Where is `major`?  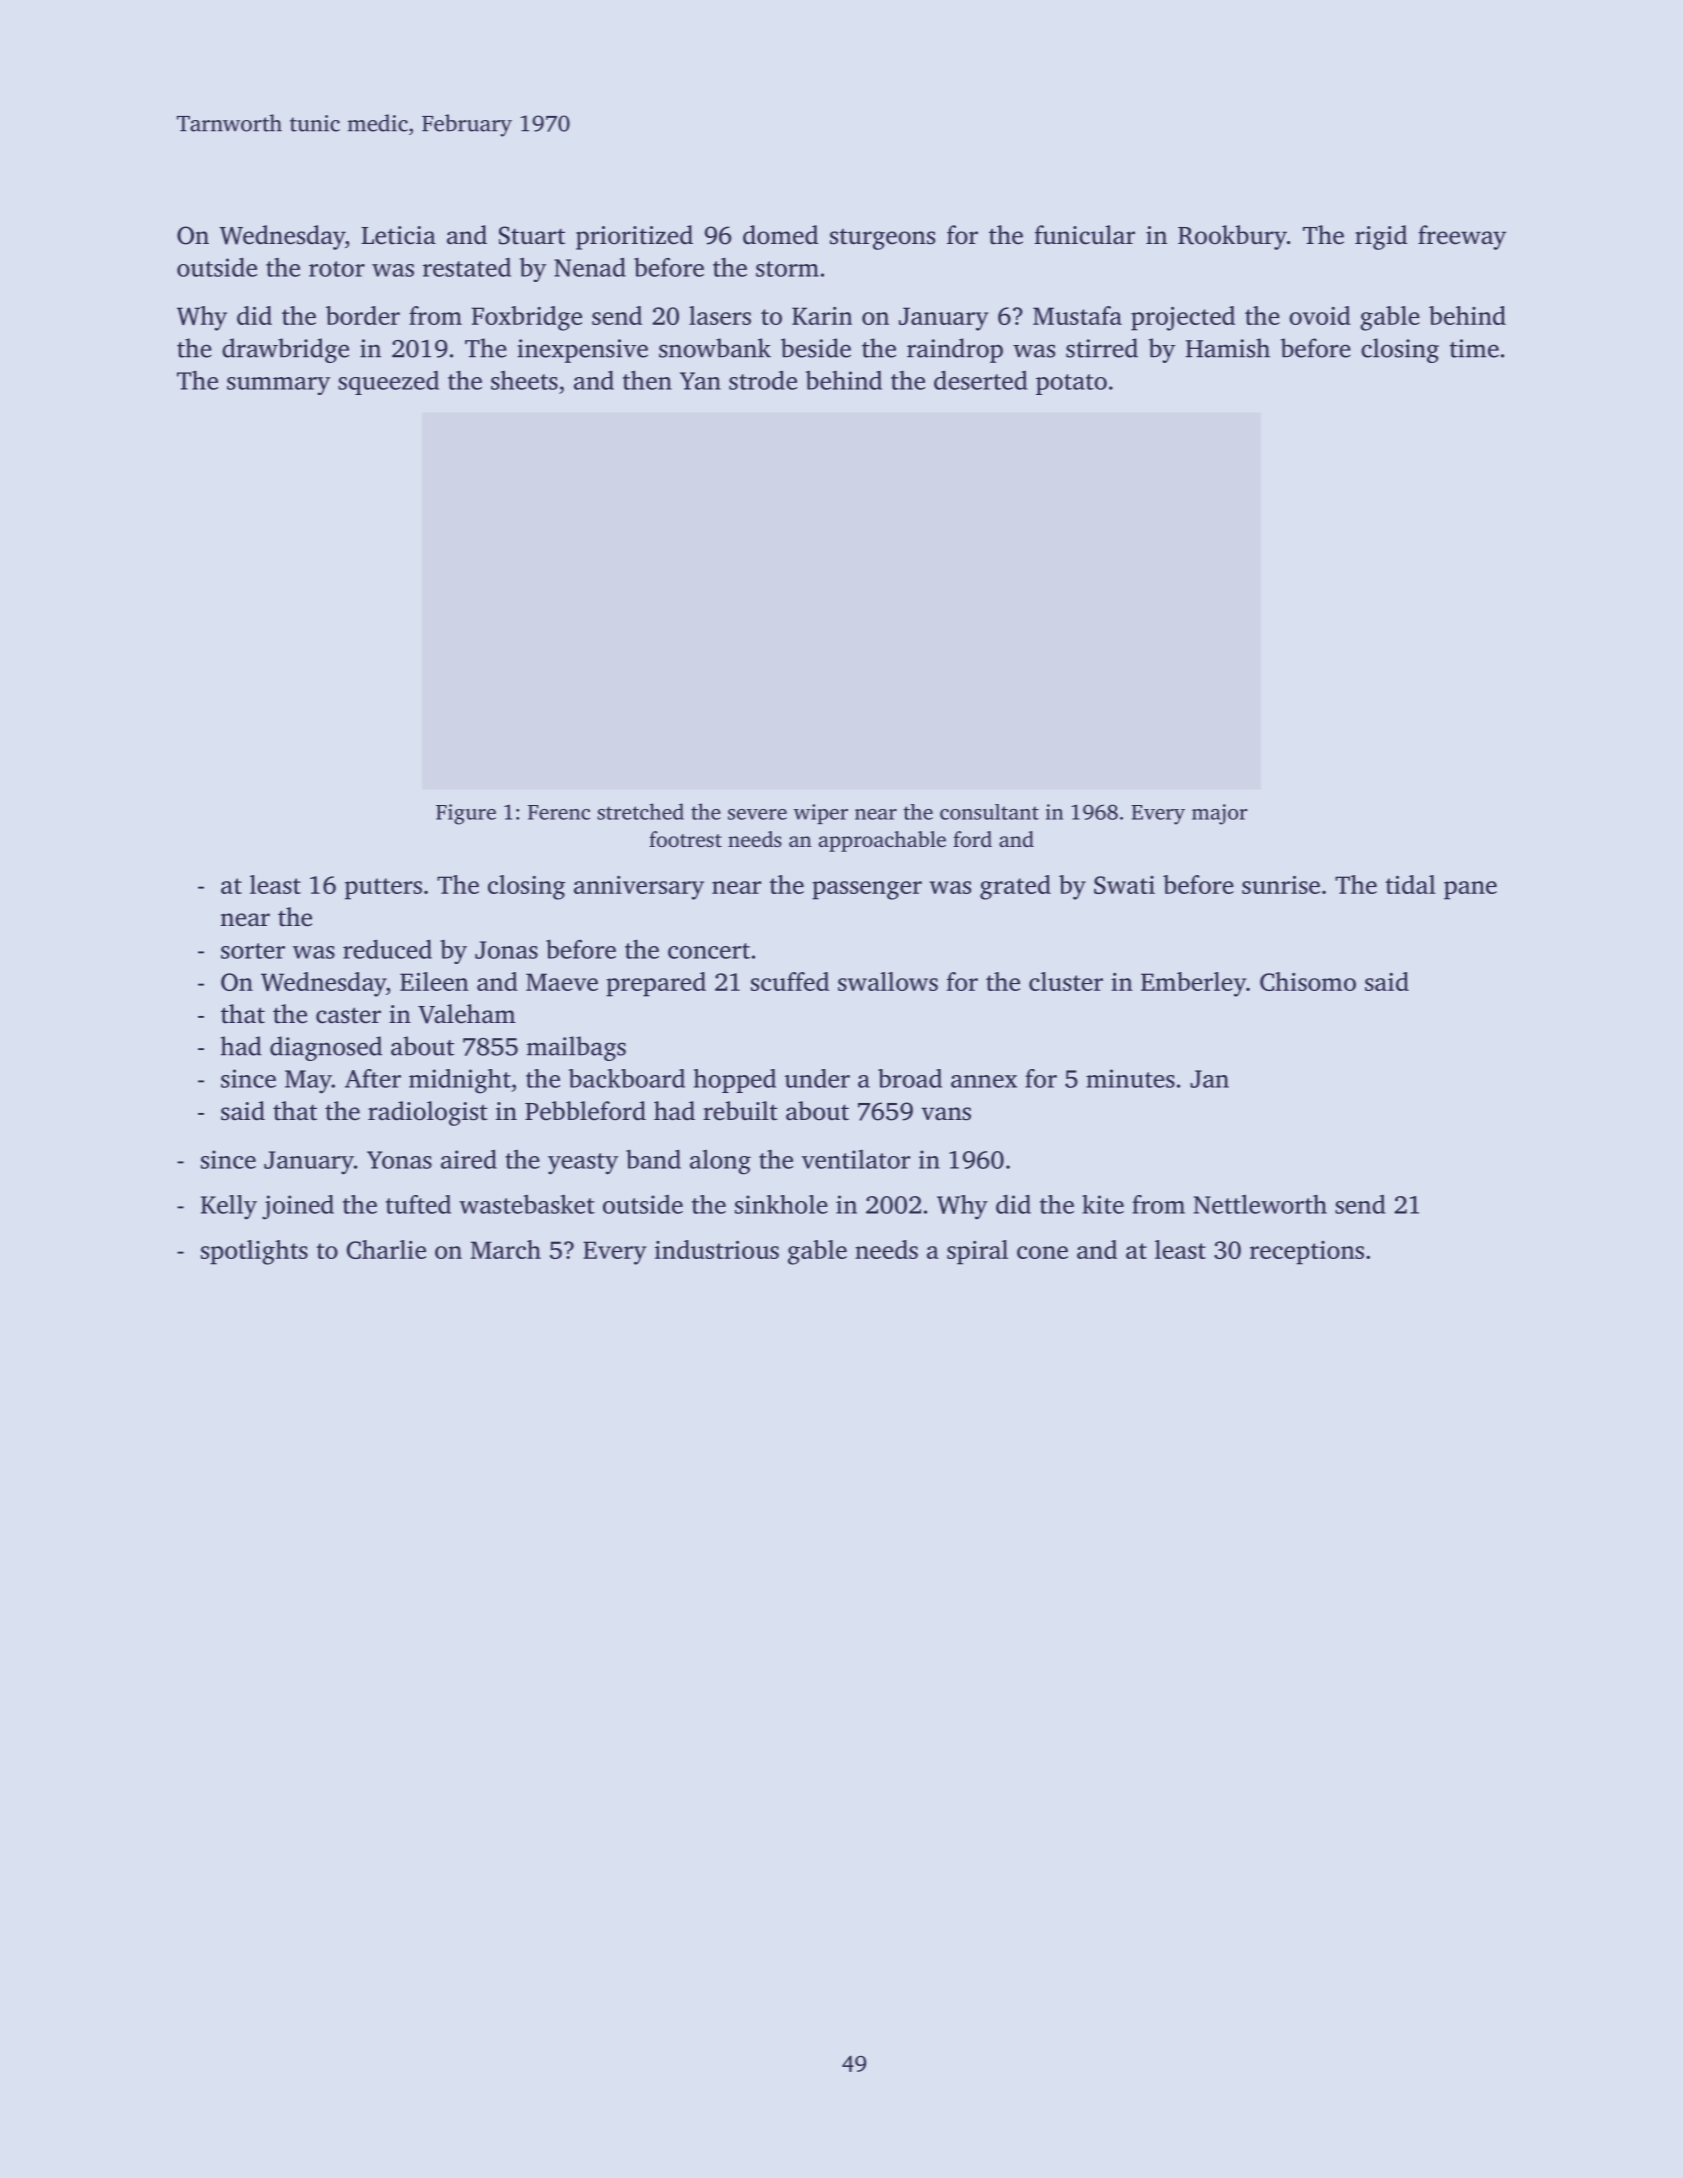
major is located at coordinates (1219, 814).
